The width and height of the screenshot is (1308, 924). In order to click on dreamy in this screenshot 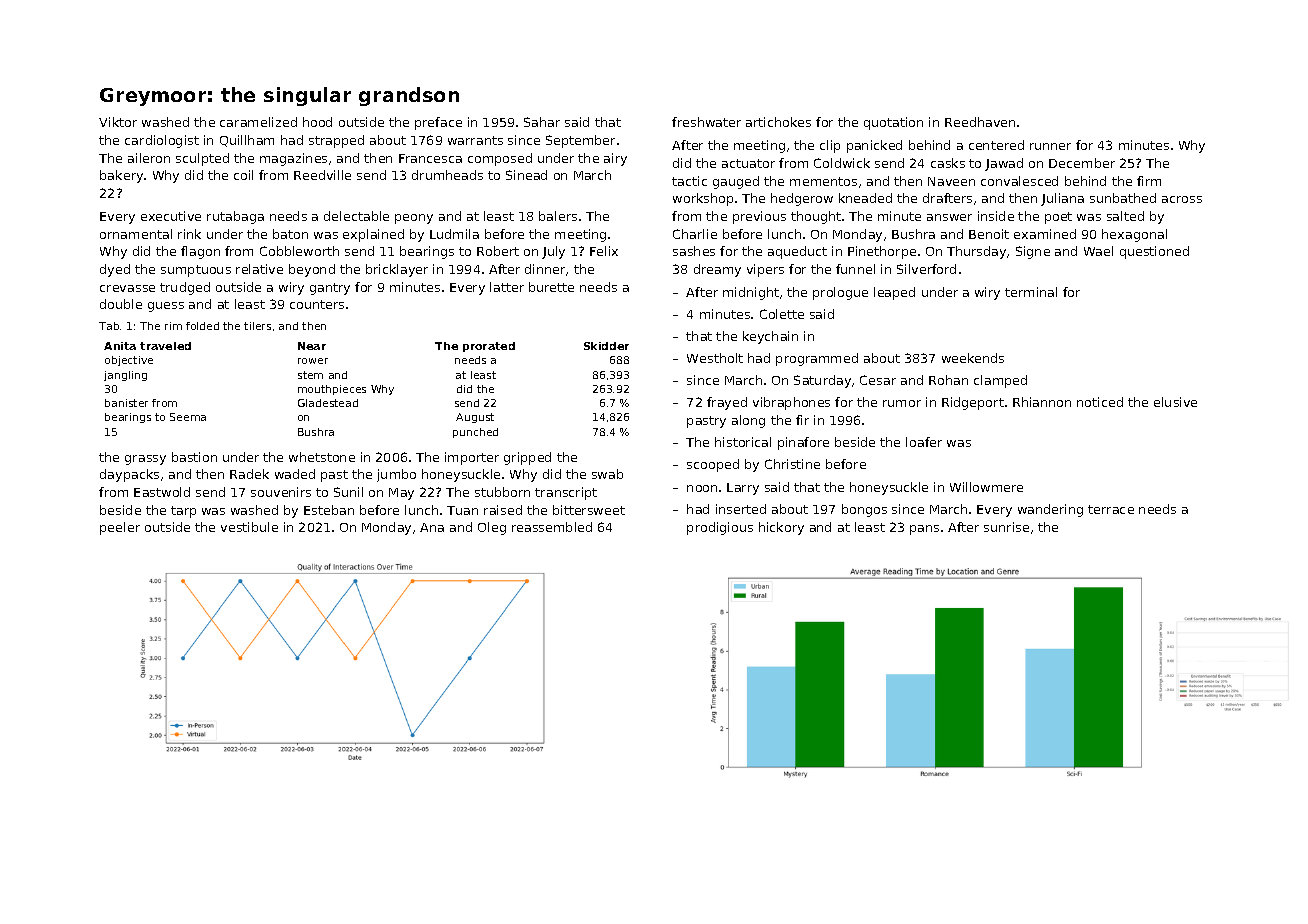, I will do `click(717, 270)`.
